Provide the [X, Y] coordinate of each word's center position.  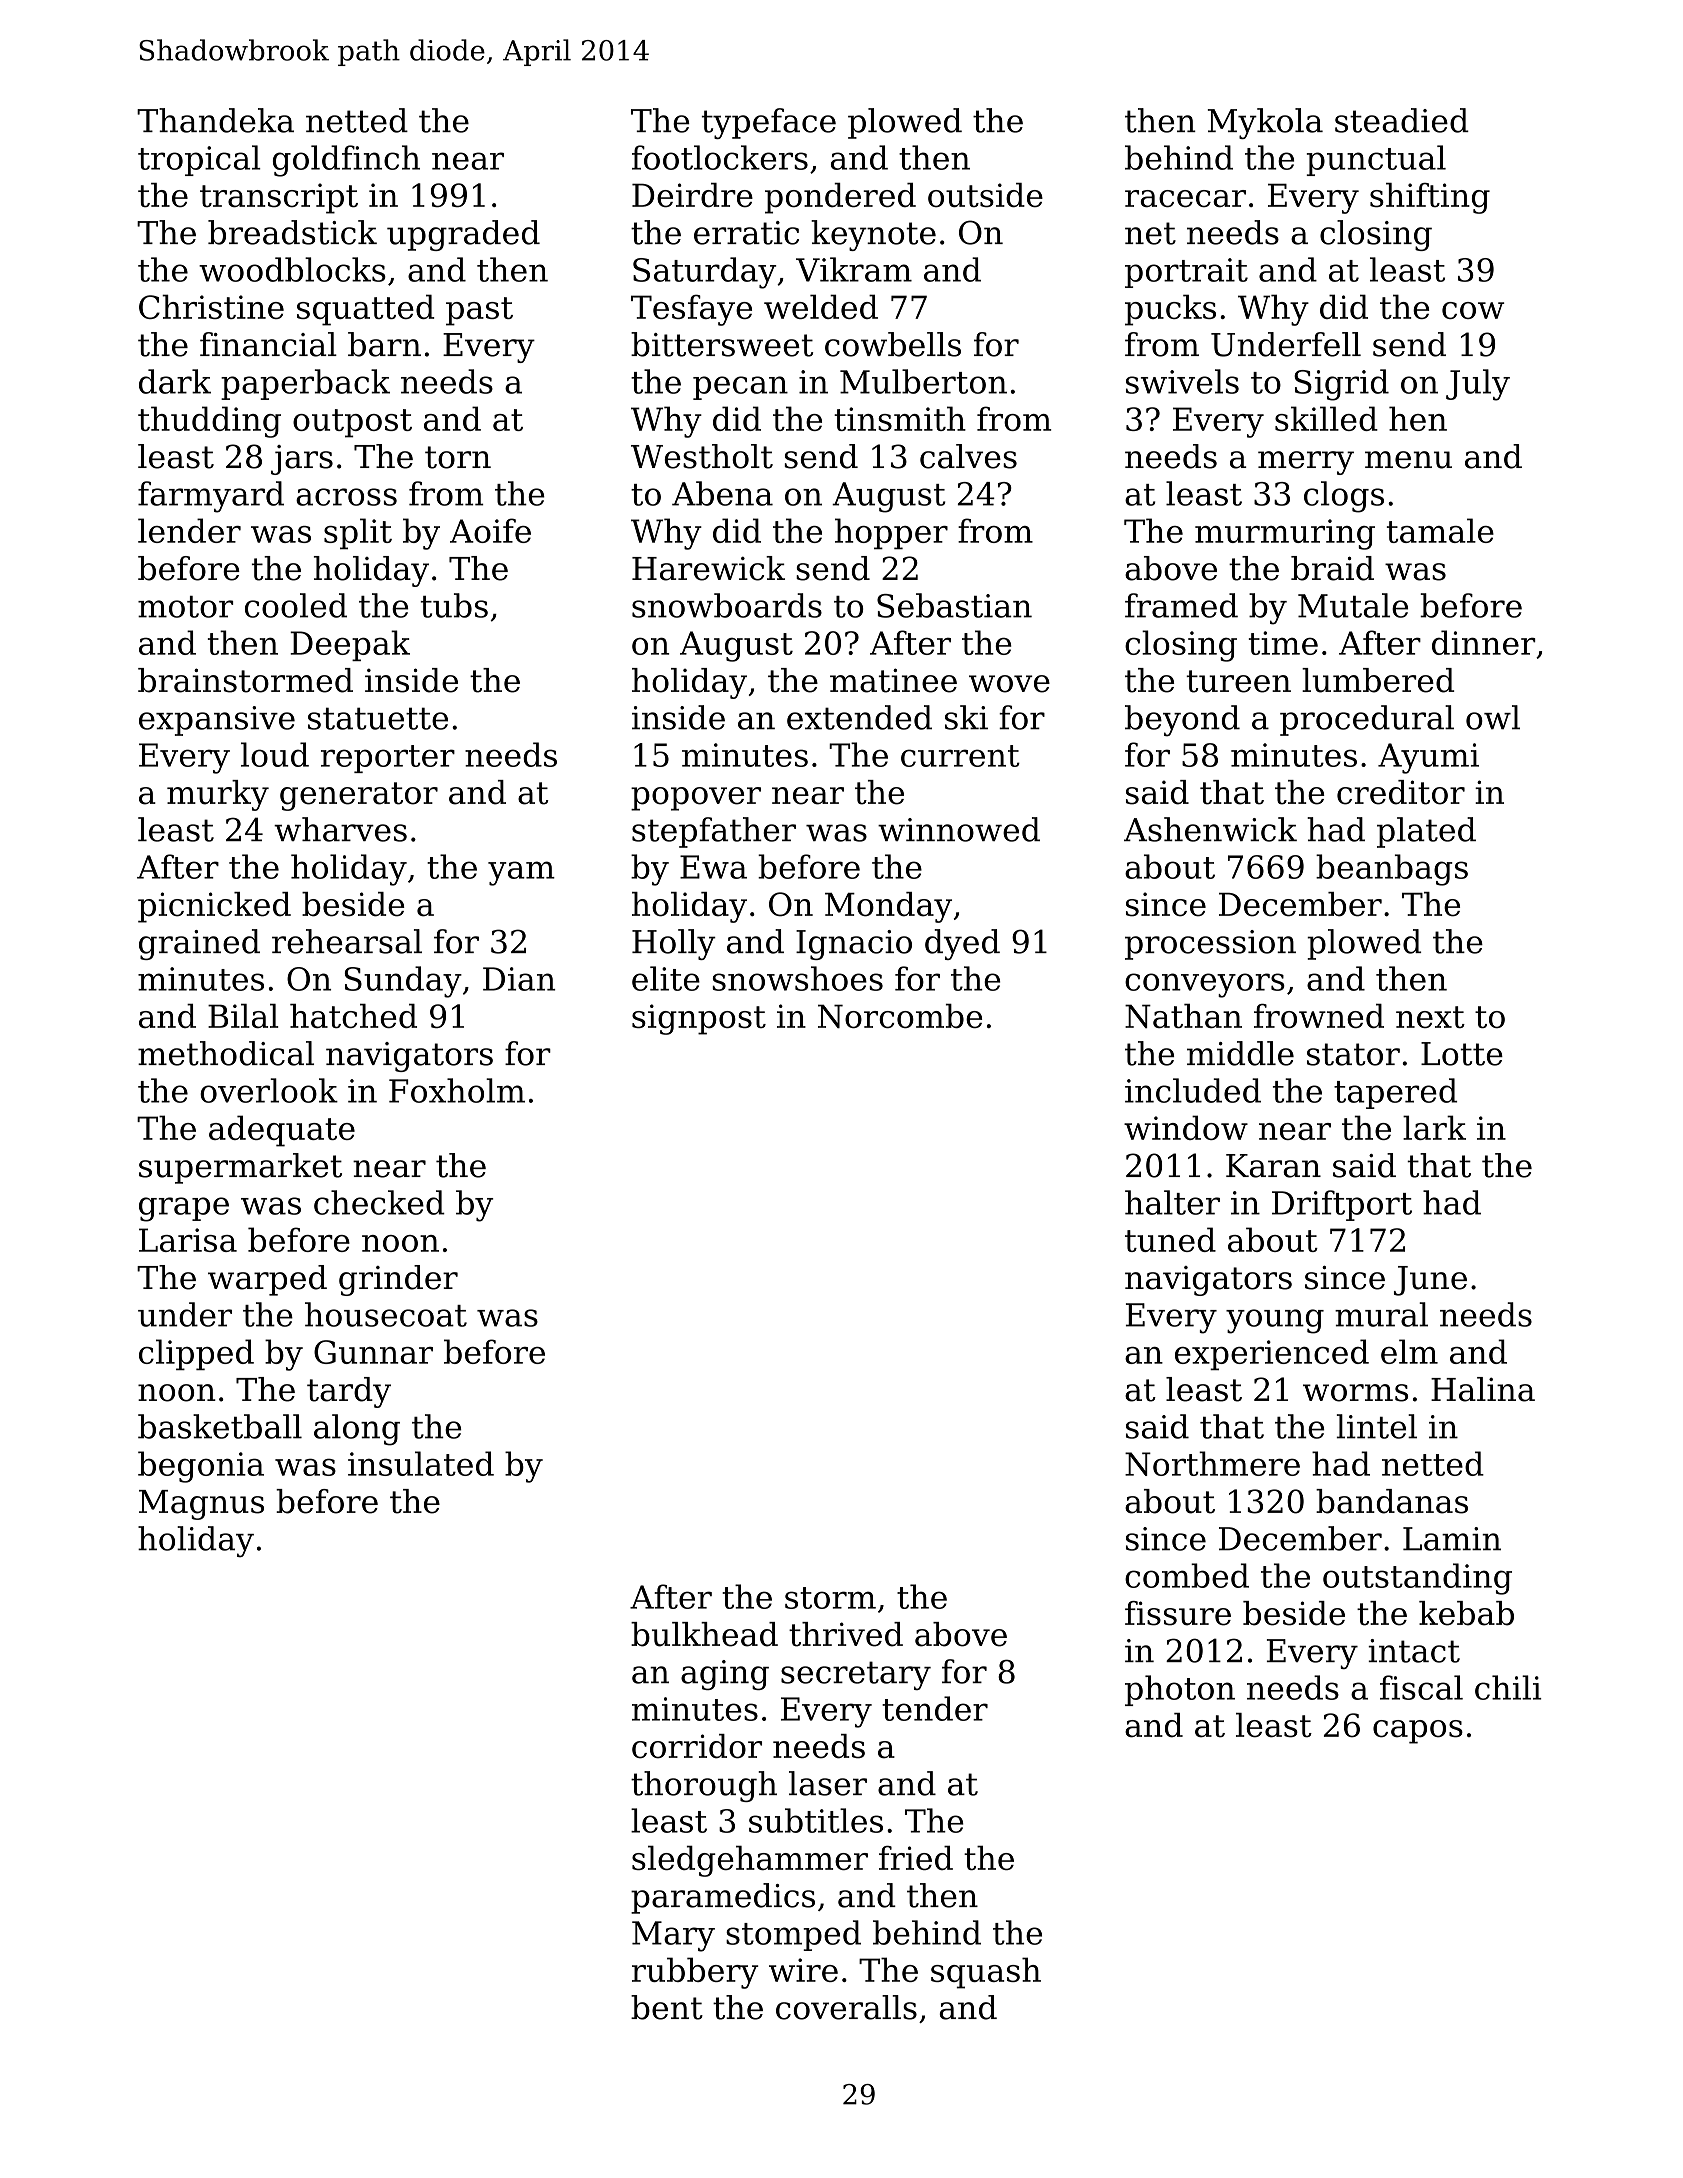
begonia [201, 1467]
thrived [846, 1634]
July [1478, 385]
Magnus [201, 1505]
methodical [226, 1053]
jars [302, 460]
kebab [1466, 1613]
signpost [699, 1019]
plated [1426, 832]
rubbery [695, 1973]
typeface [769, 123]
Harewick [708, 568]
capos [1418, 1732]
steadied [1402, 120]
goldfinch [346, 161]
